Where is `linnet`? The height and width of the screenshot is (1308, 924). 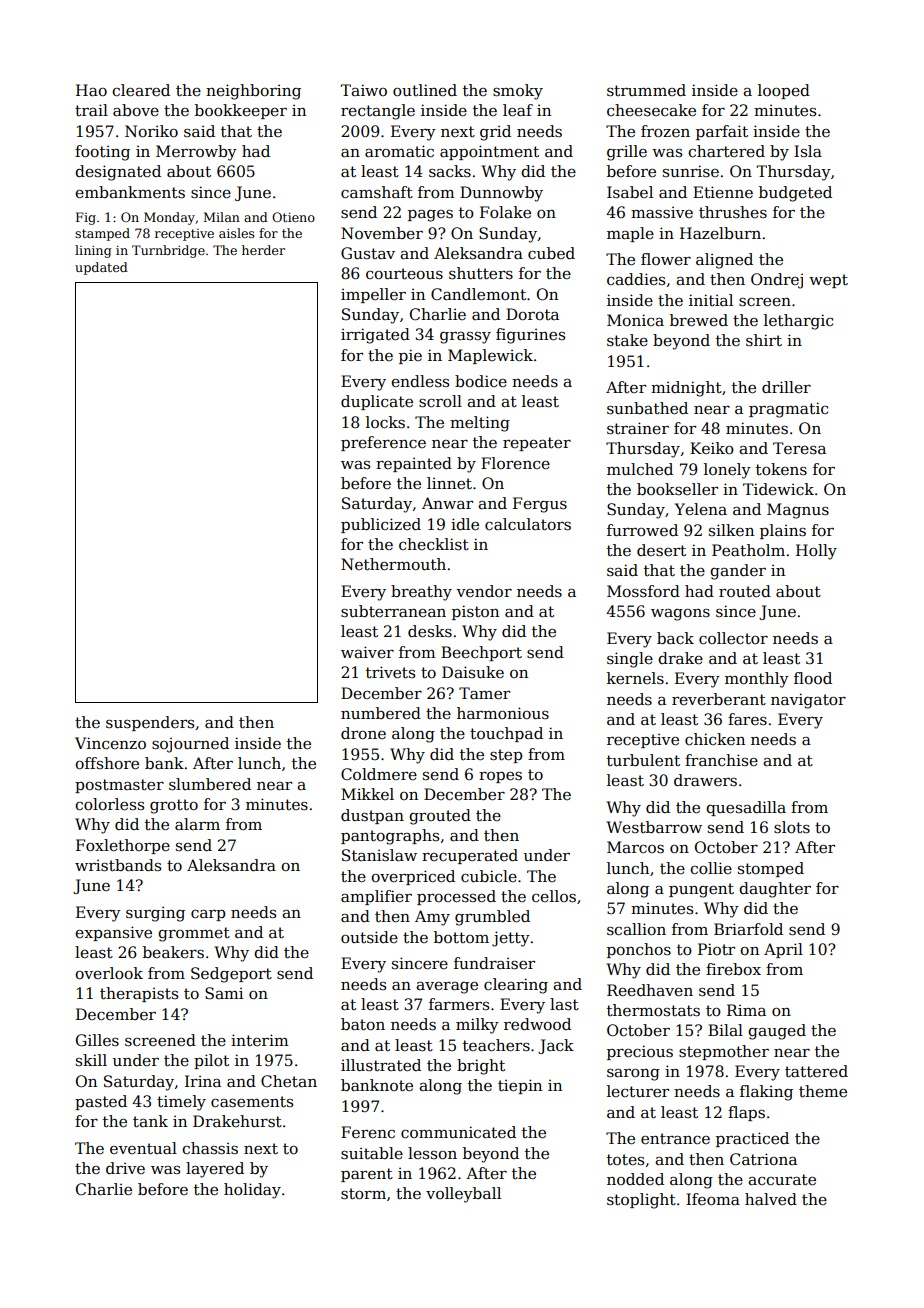 linnet is located at coordinates (449, 483).
